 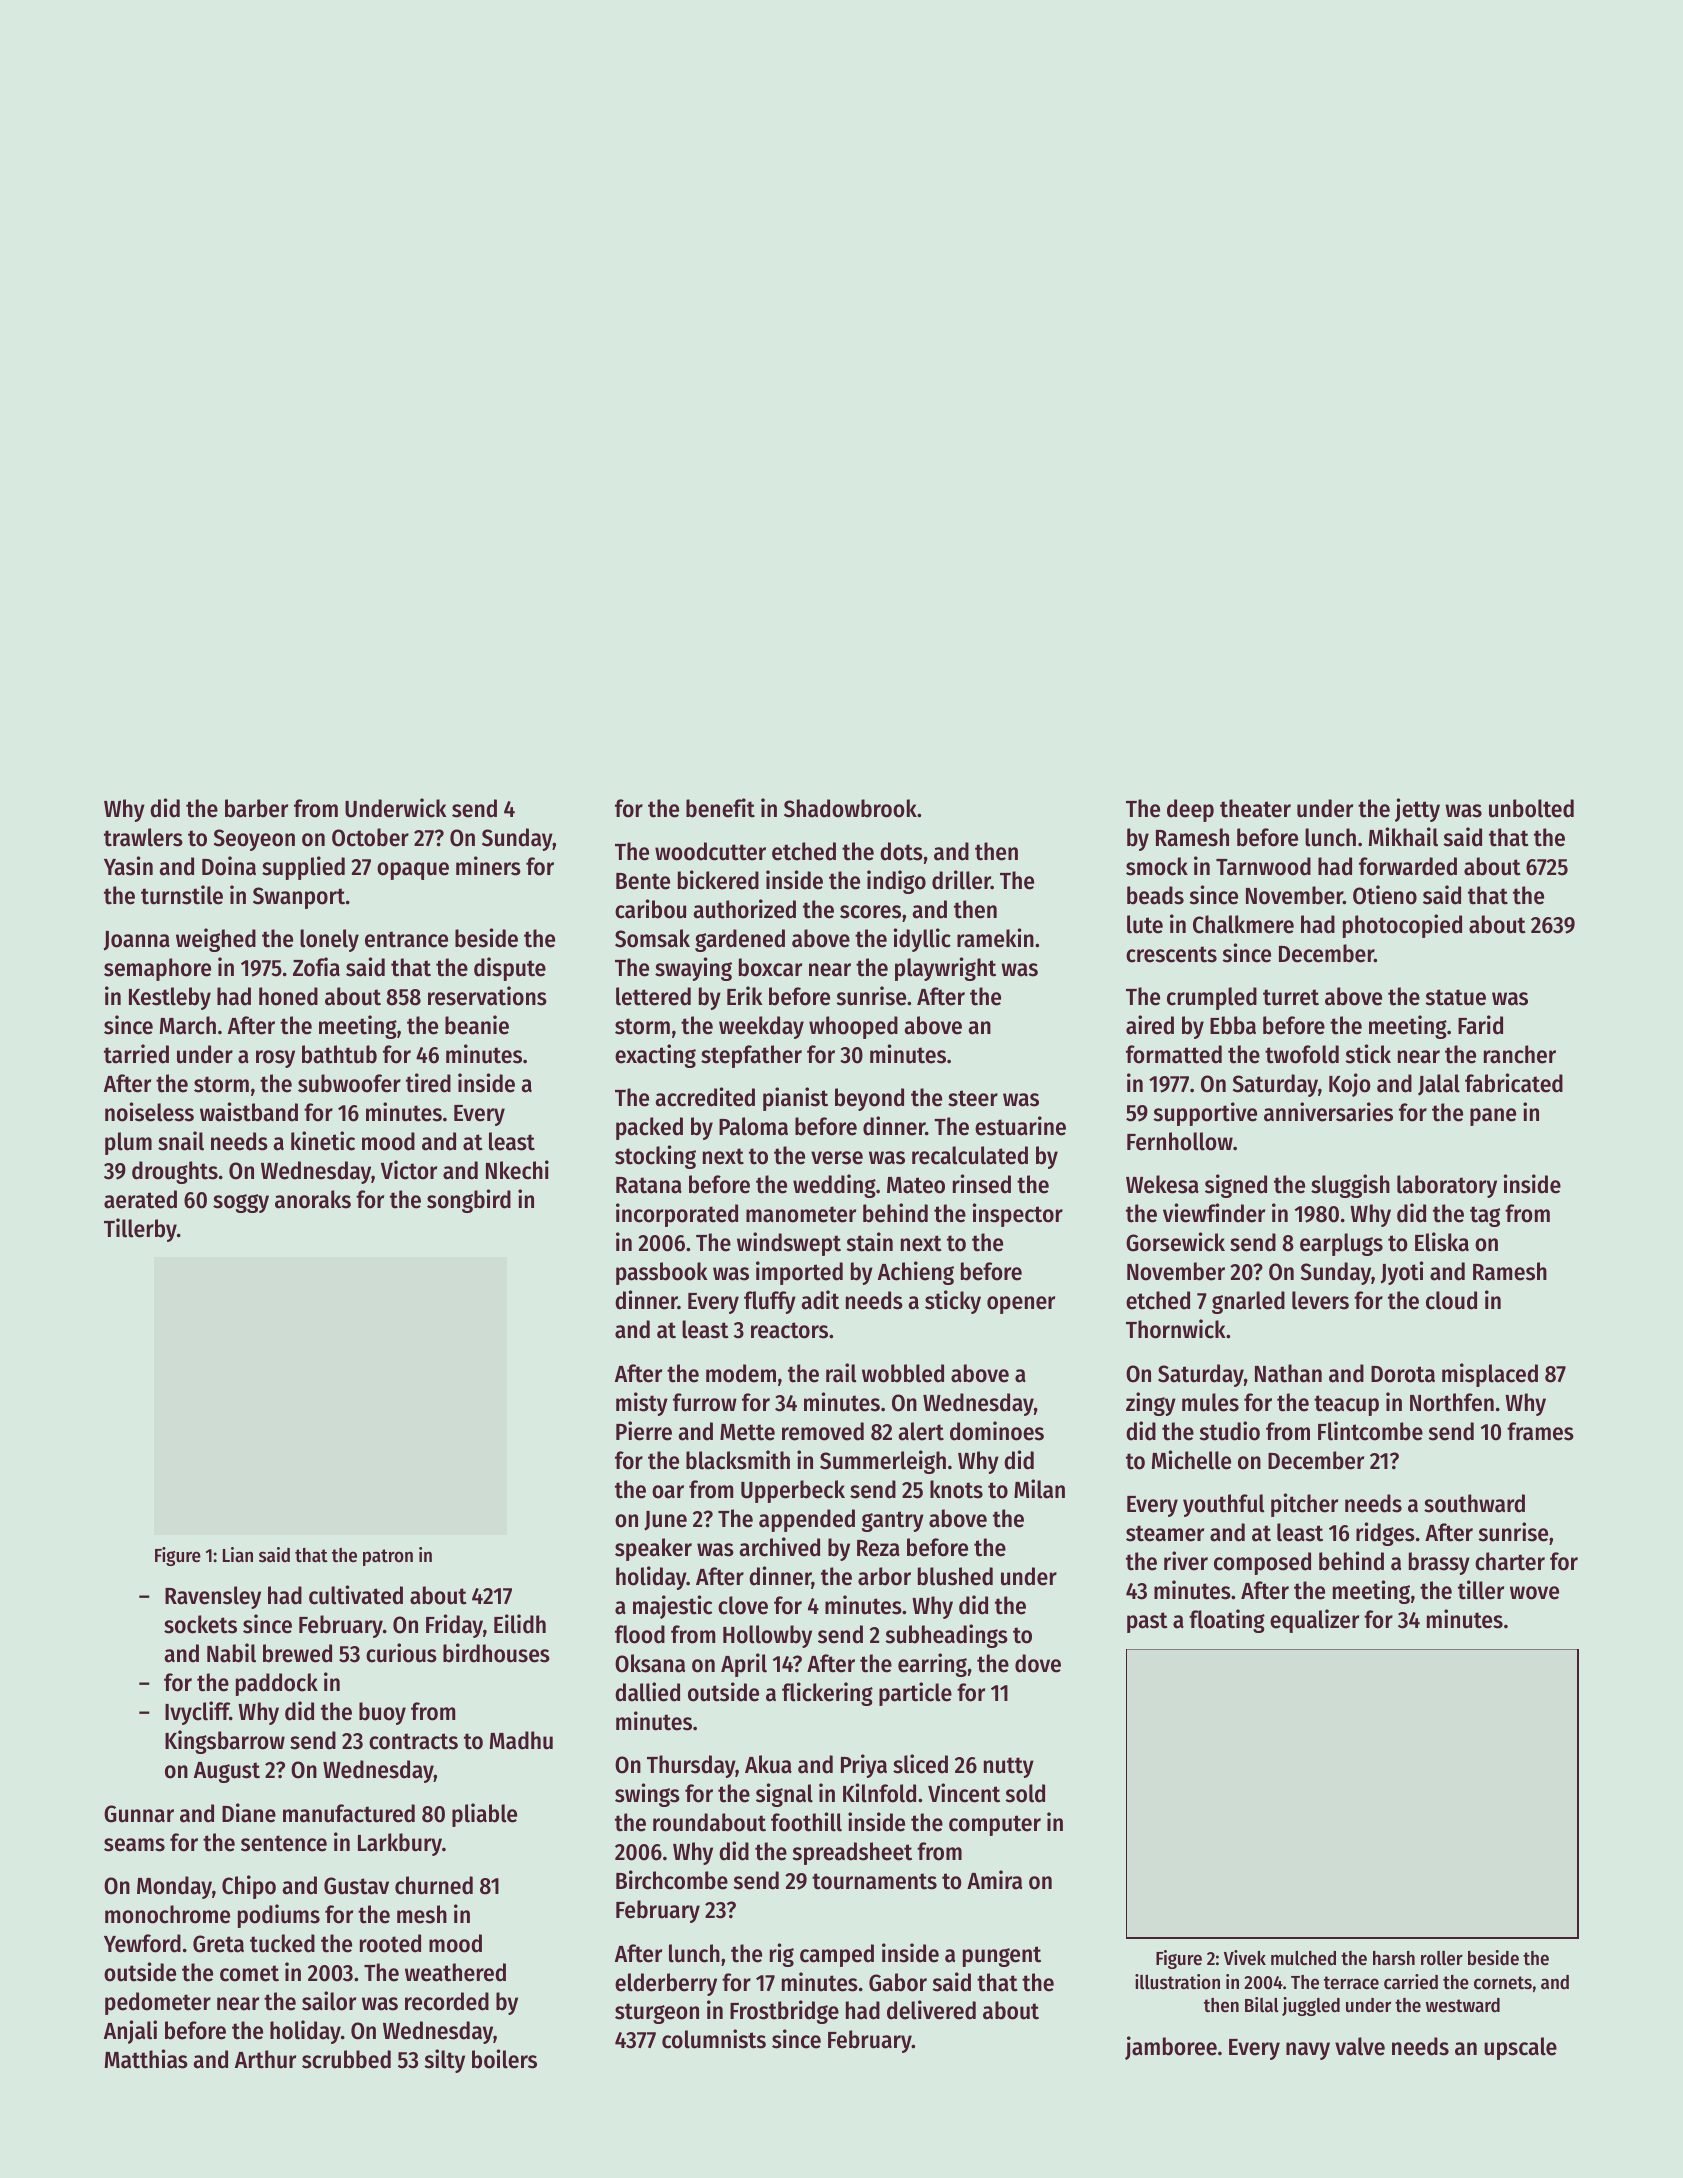 What do you see at coordinates (850, 808) in the document?
I see `Shadowbrook` at bounding box center [850, 808].
